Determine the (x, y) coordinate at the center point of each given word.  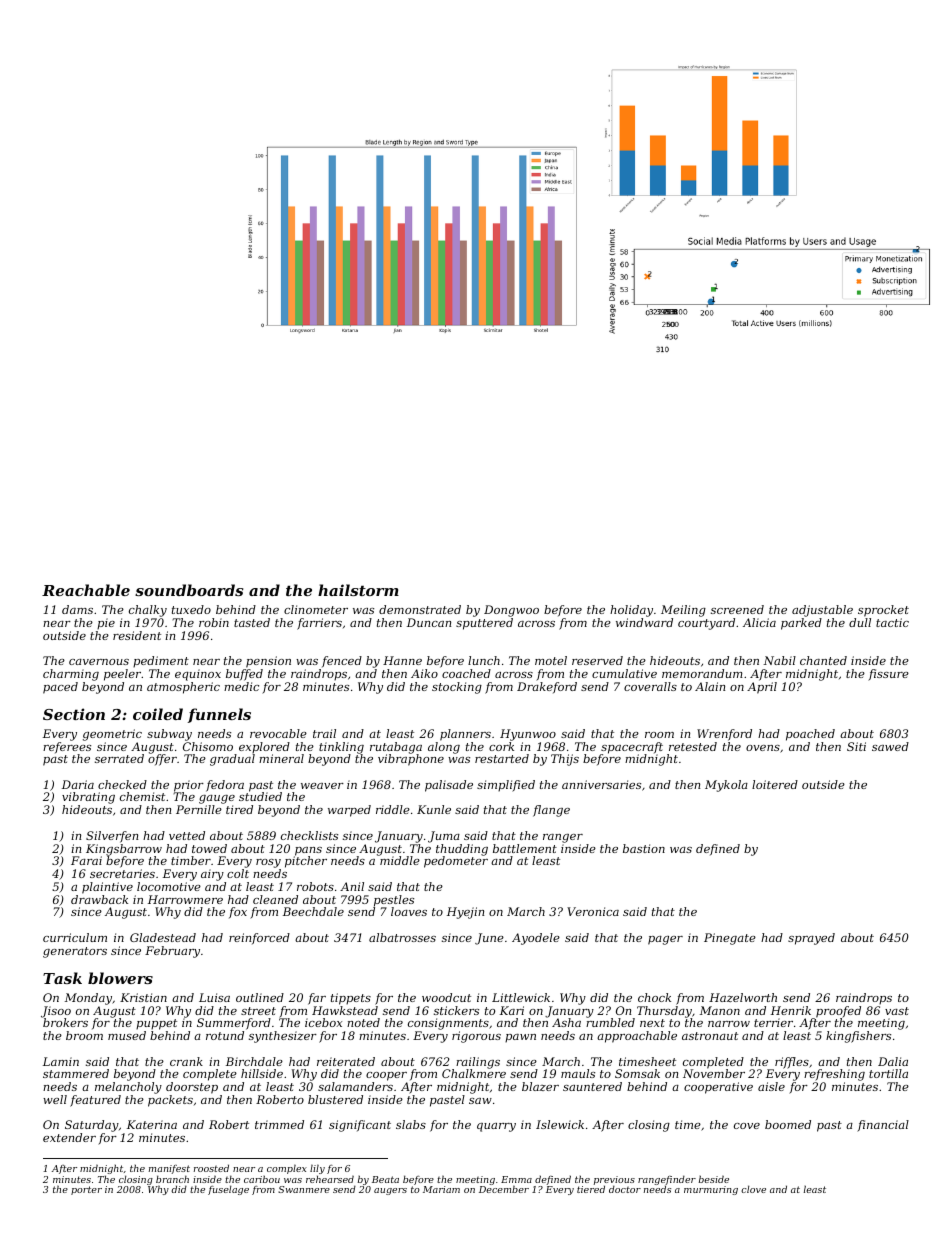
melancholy (128, 1088)
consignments (448, 1024)
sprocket (883, 611)
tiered (591, 1189)
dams (77, 609)
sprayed (811, 939)
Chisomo (208, 746)
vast (897, 1011)
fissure (888, 675)
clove (753, 1189)
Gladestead (163, 937)
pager (665, 940)
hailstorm (358, 590)
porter (86, 1190)
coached (466, 673)
